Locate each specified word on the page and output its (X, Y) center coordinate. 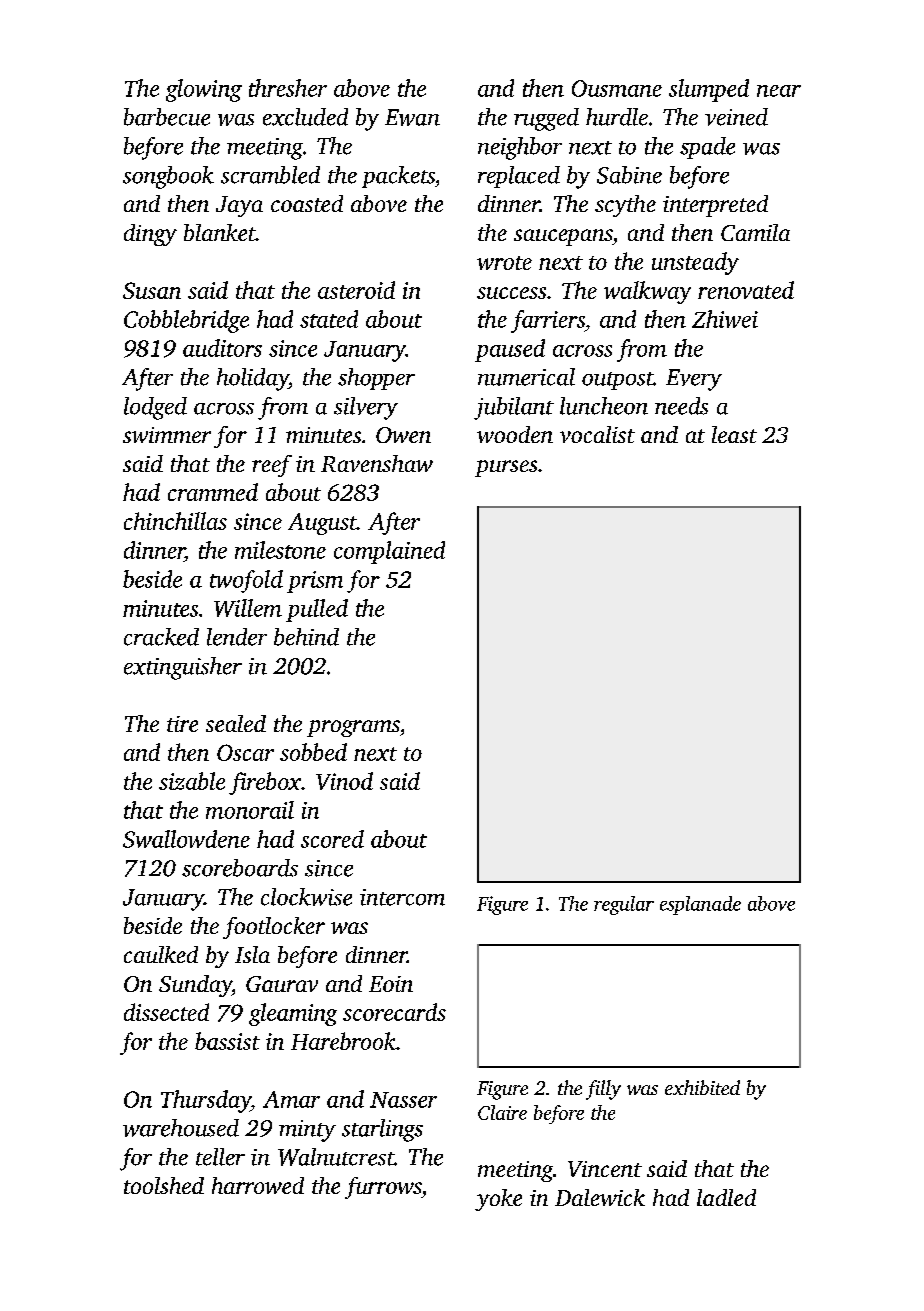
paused (510, 350)
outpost (618, 381)
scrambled (270, 175)
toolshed (164, 1185)
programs (353, 728)
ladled (726, 1197)
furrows (383, 1188)
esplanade (700, 905)
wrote (504, 263)
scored (332, 839)
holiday (253, 379)
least (734, 434)
